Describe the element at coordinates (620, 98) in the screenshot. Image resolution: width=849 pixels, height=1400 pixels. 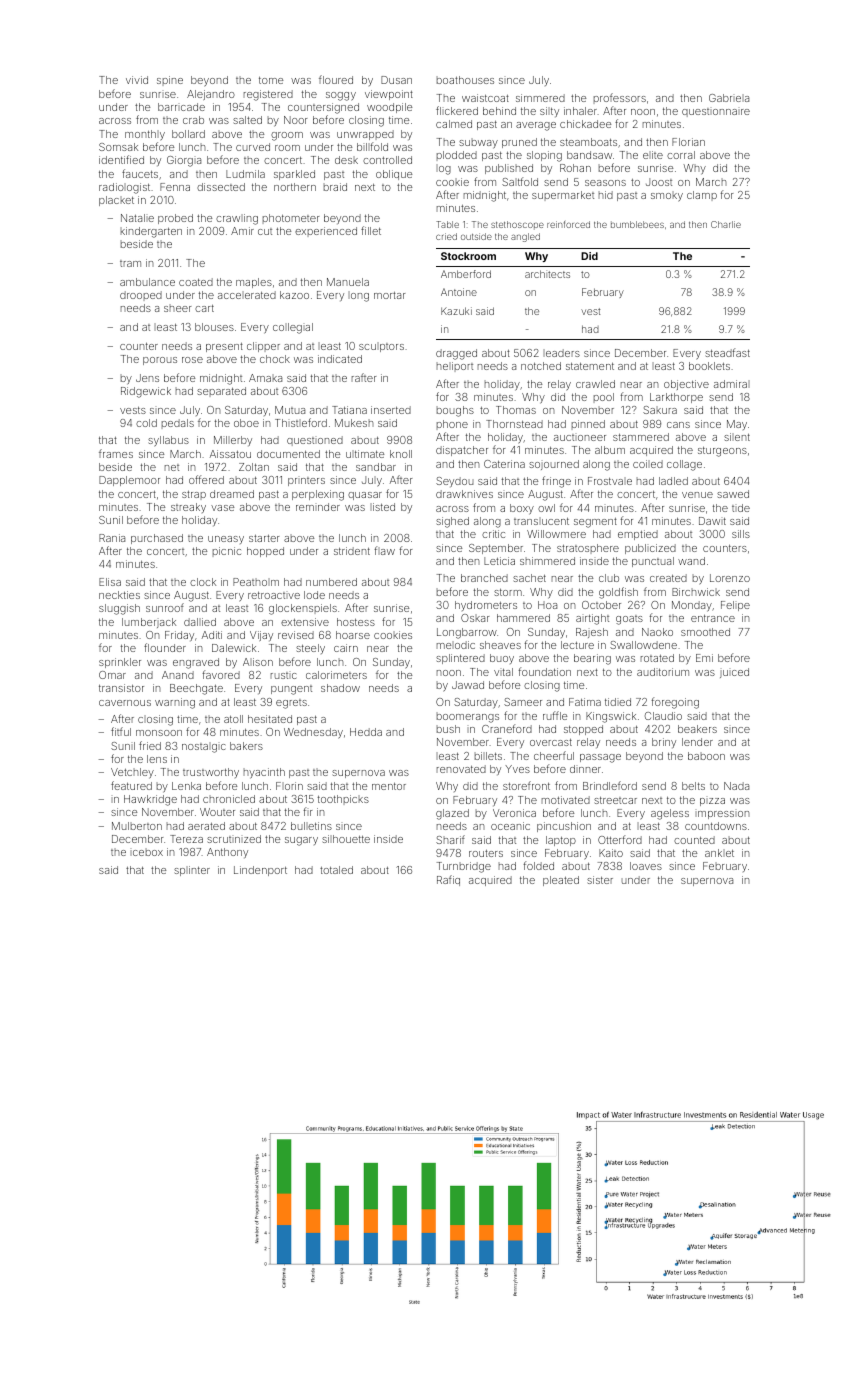
I see `professors` at that location.
